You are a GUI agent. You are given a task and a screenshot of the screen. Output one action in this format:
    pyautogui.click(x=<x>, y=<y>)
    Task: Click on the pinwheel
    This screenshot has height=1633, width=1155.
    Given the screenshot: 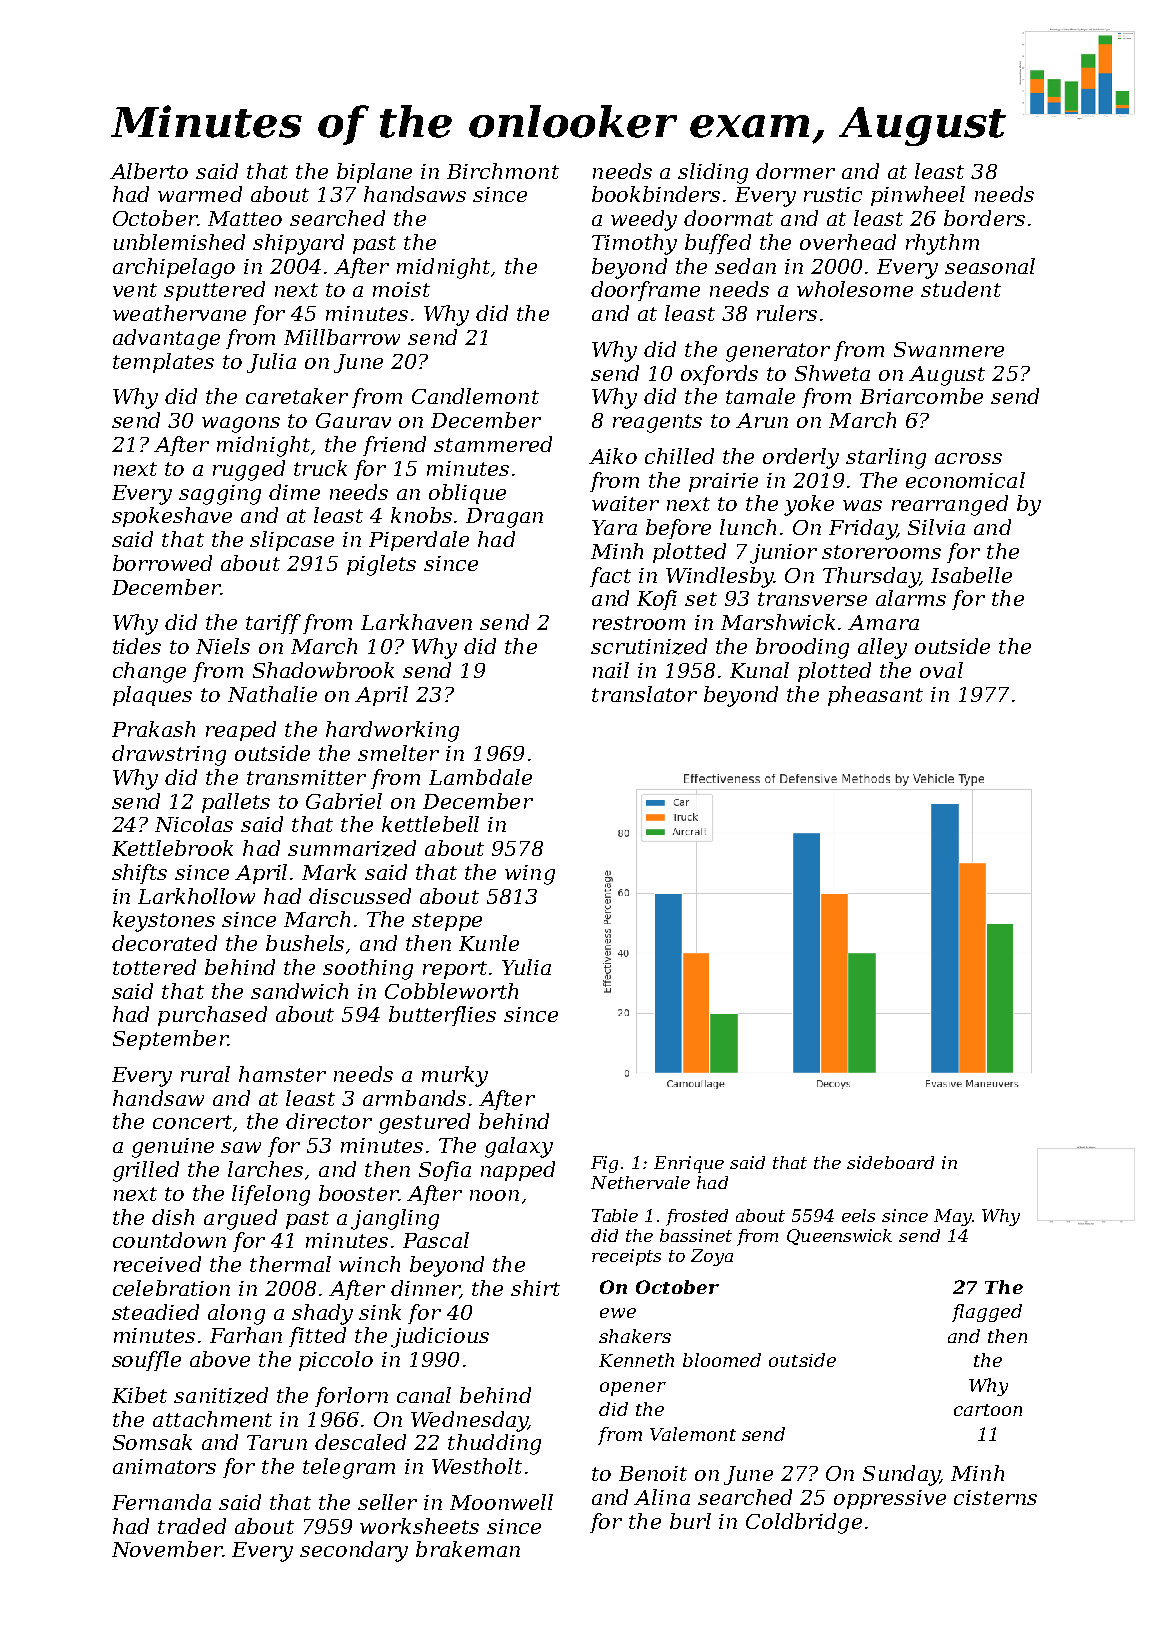 What is the action you would take?
    pyautogui.click(x=918, y=196)
